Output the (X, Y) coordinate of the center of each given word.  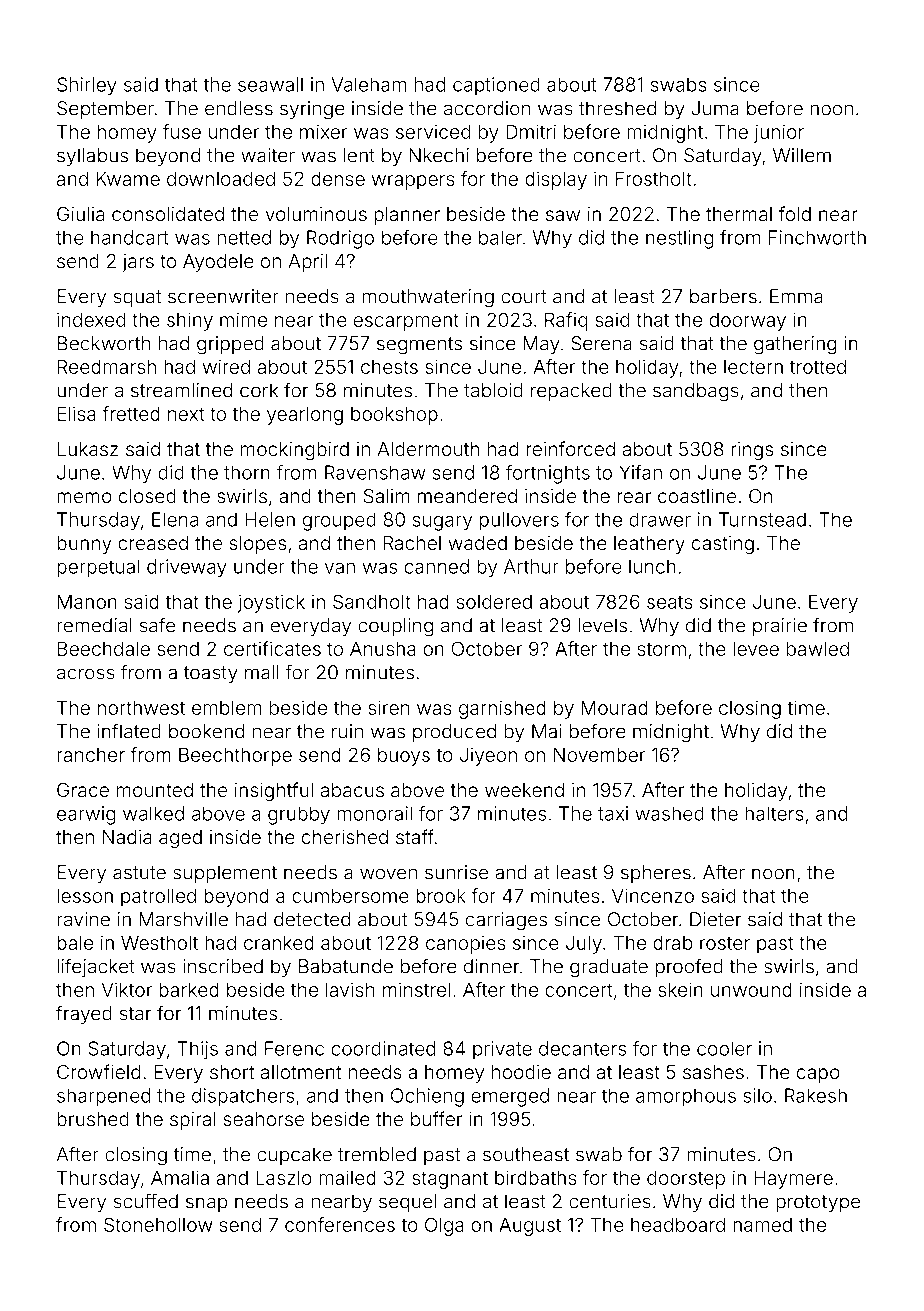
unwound (751, 990)
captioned (496, 86)
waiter (268, 155)
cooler (724, 1048)
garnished (502, 709)
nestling (680, 239)
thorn (247, 472)
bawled (818, 648)
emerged (510, 1097)
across (86, 674)
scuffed (146, 1201)
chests (389, 367)
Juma (715, 108)
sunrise (456, 872)
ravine (83, 919)
